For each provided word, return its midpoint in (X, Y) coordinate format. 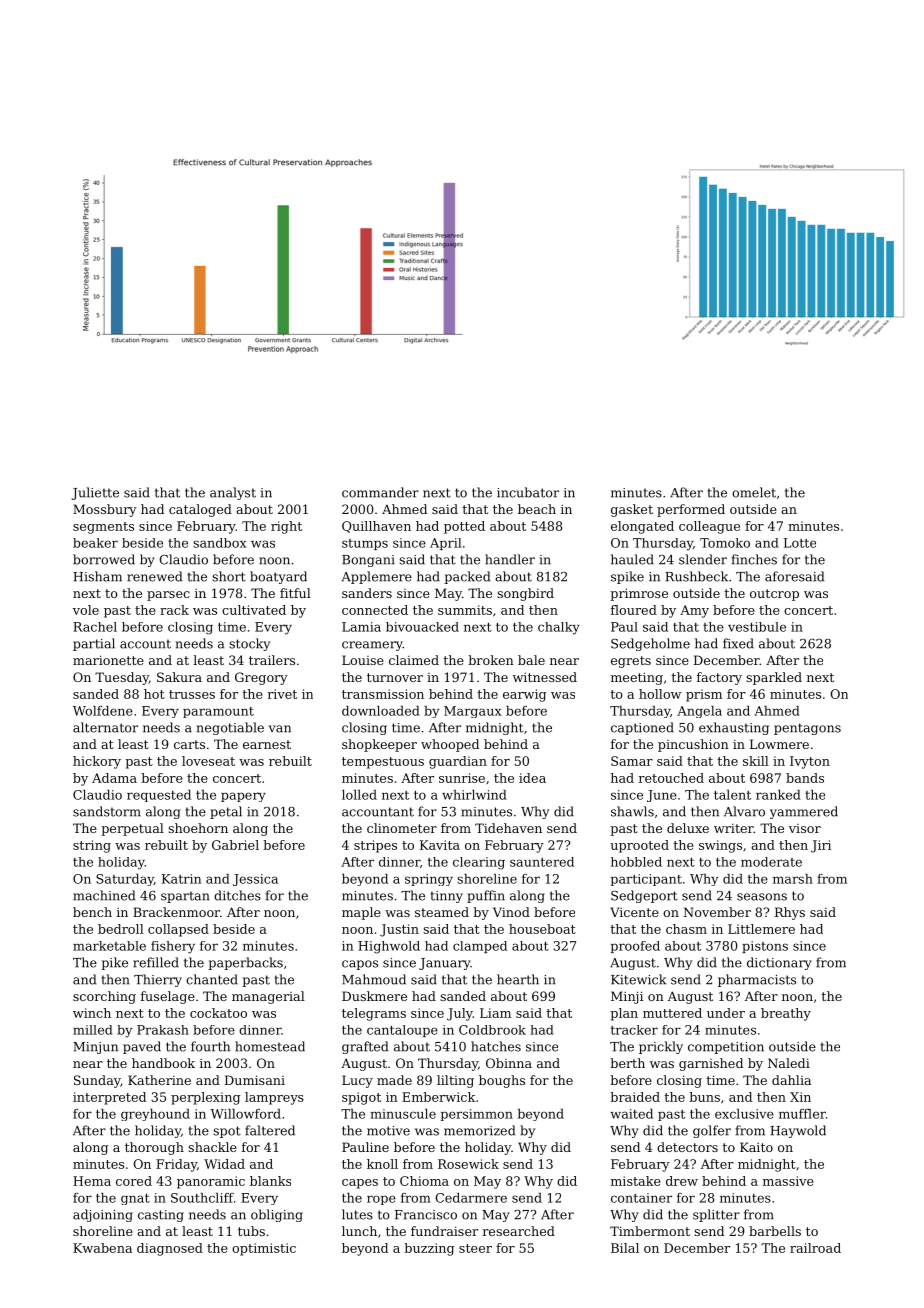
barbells (775, 1231)
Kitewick (638, 979)
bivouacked (422, 627)
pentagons (807, 729)
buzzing (429, 1249)
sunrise (462, 778)
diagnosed (170, 1249)
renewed (154, 576)
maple (361, 913)
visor (805, 828)
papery (243, 797)
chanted (212, 979)
